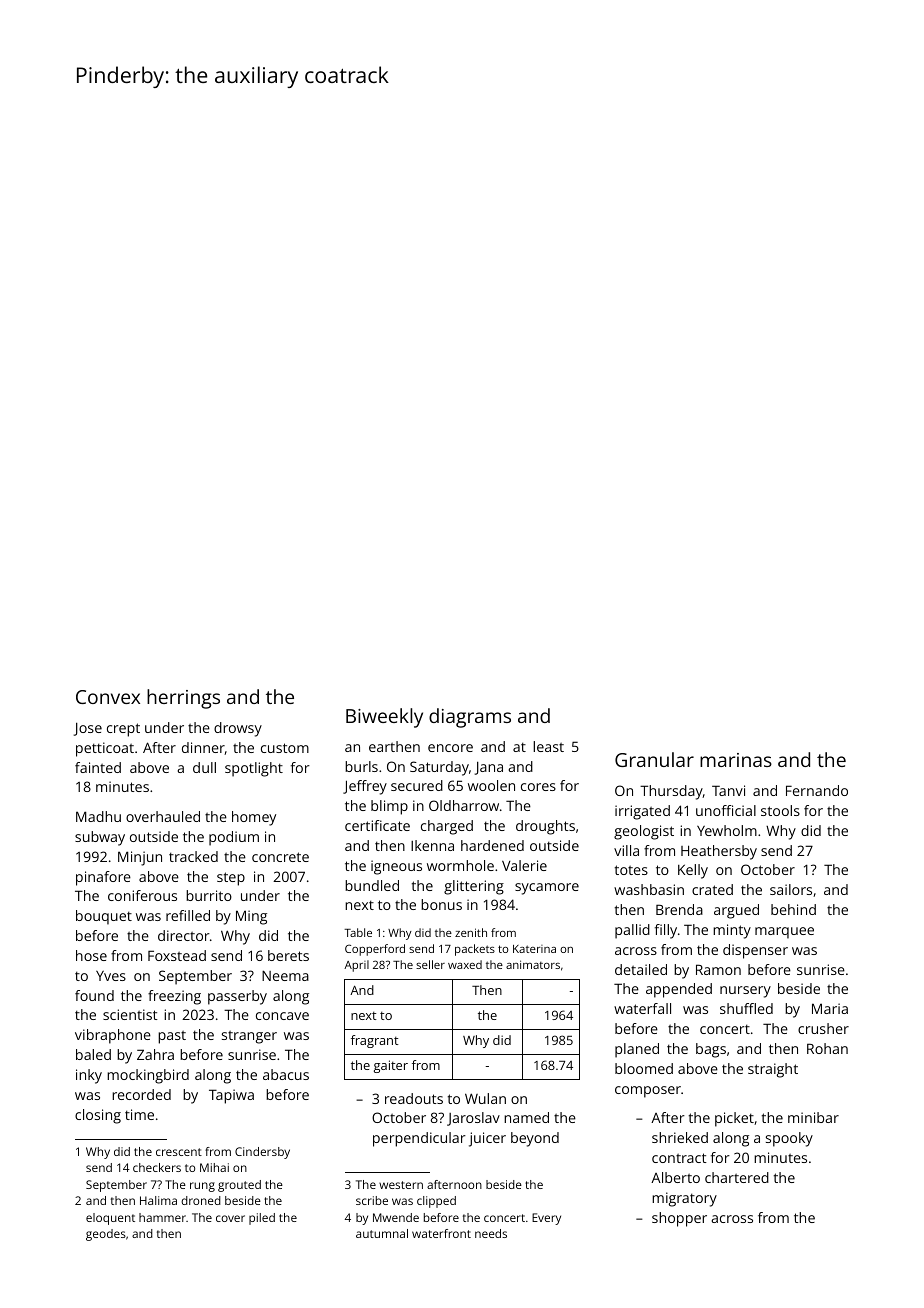 The height and width of the screenshot is (1308, 924). I want to click on marinas, so click(736, 760).
